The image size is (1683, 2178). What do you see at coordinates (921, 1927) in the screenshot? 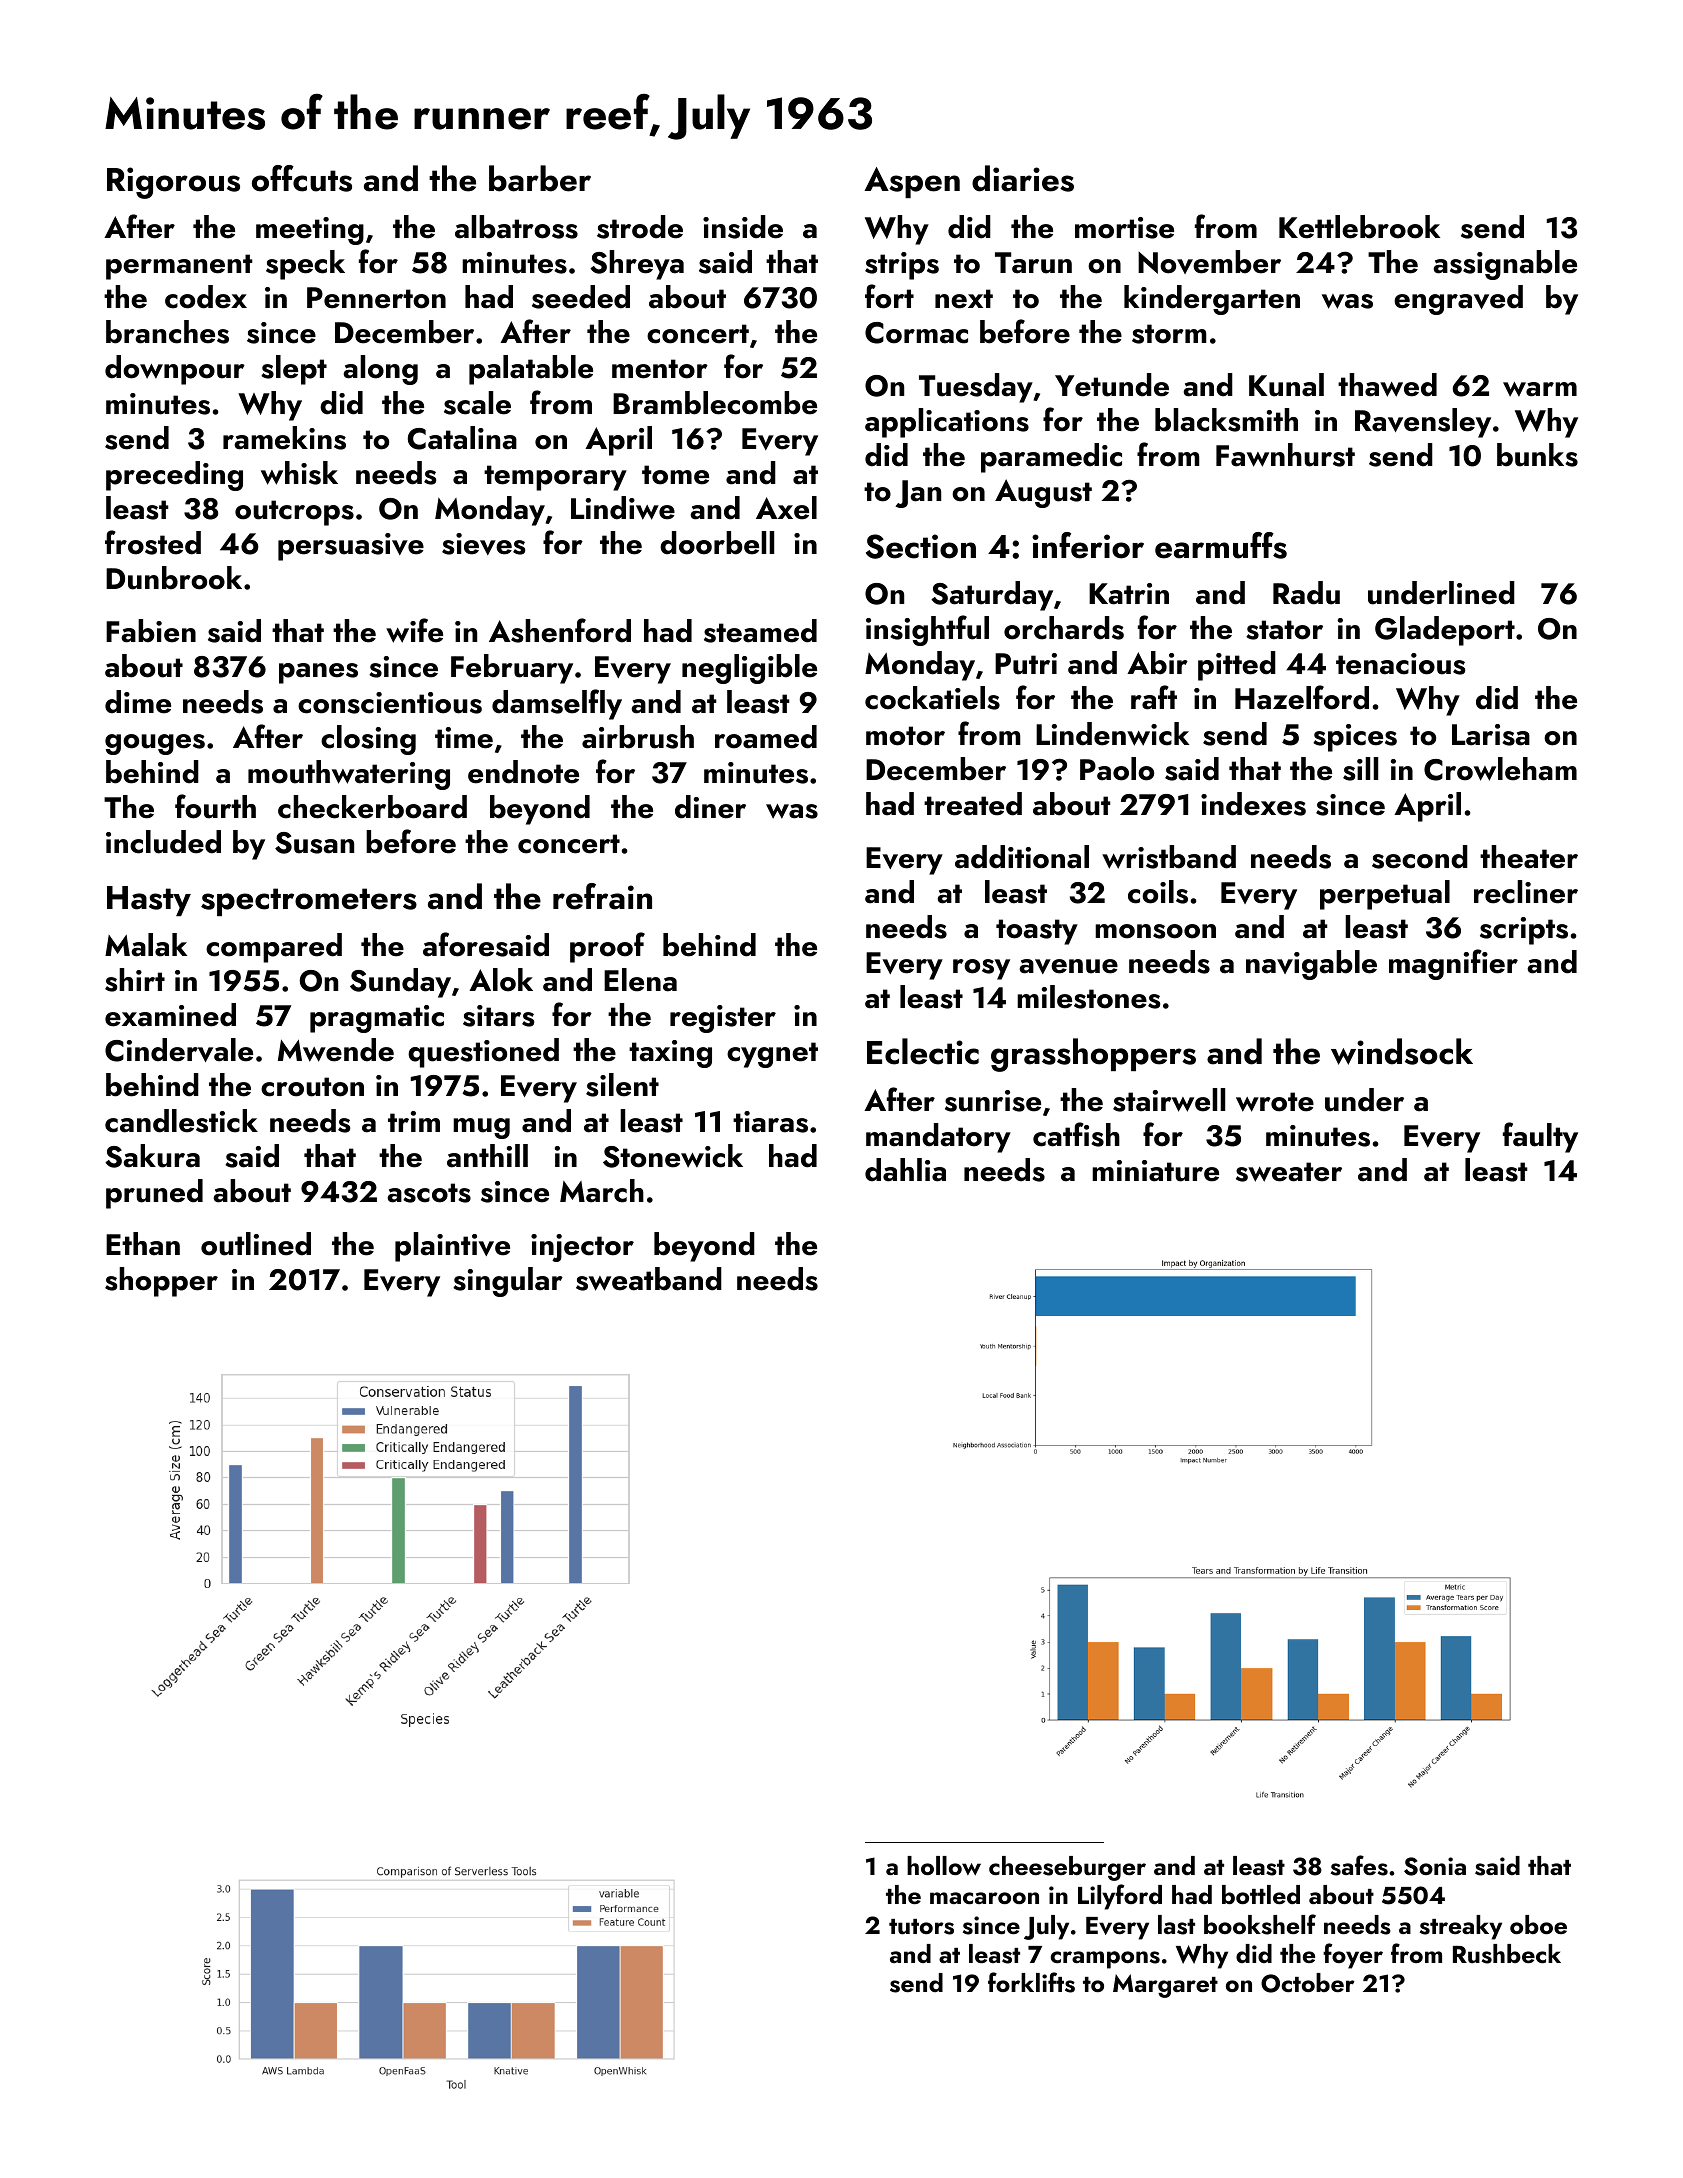
I see `tutors` at bounding box center [921, 1927].
